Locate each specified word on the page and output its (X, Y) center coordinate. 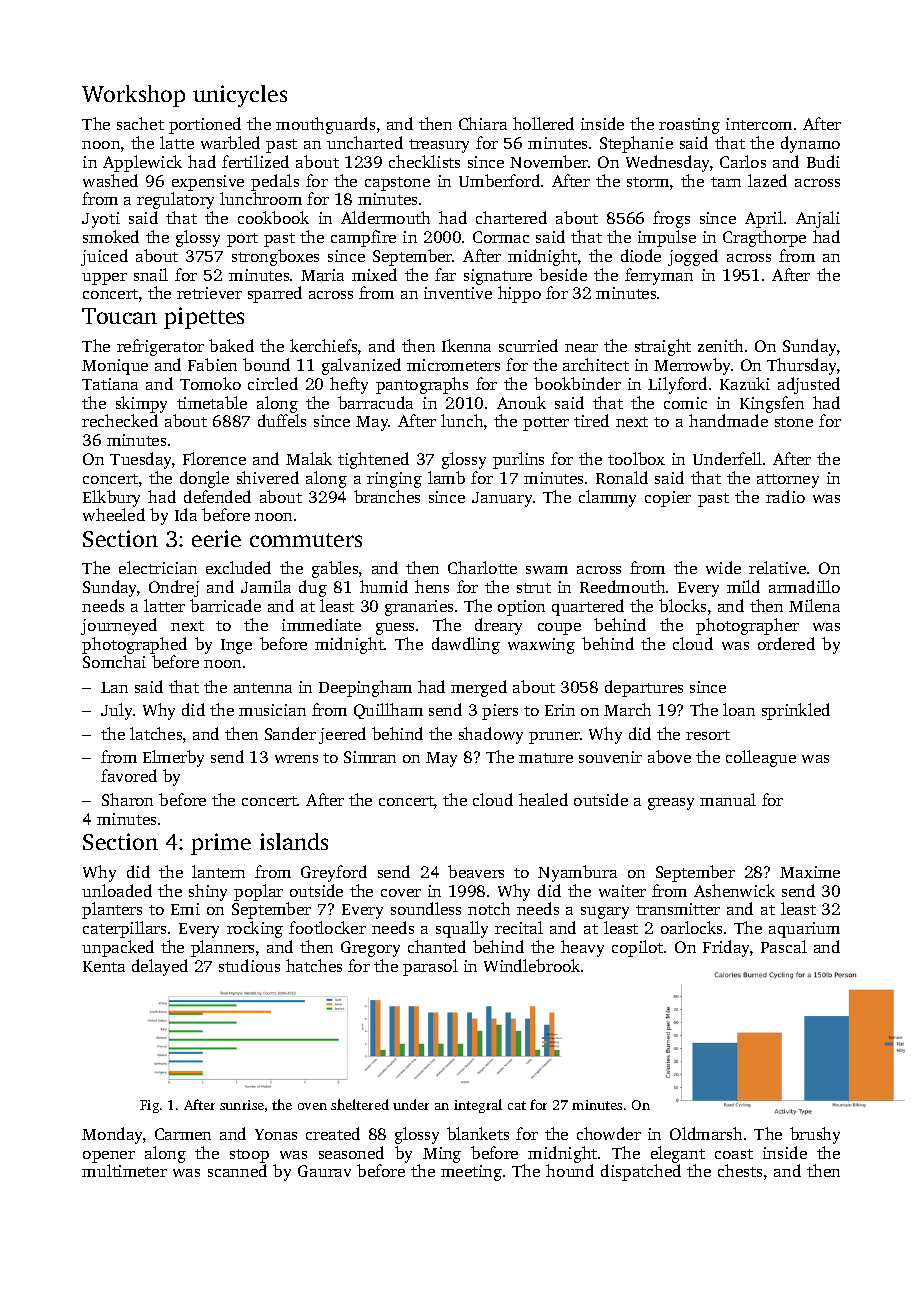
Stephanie (636, 144)
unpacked (118, 948)
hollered (543, 123)
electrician (158, 567)
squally (462, 929)
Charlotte (482, 567)
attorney (788, 481)
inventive (458, 293)
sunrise (242, 1105)
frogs (671, 219)
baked (231, 345)
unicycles (240, 96)
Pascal (784, 946)
